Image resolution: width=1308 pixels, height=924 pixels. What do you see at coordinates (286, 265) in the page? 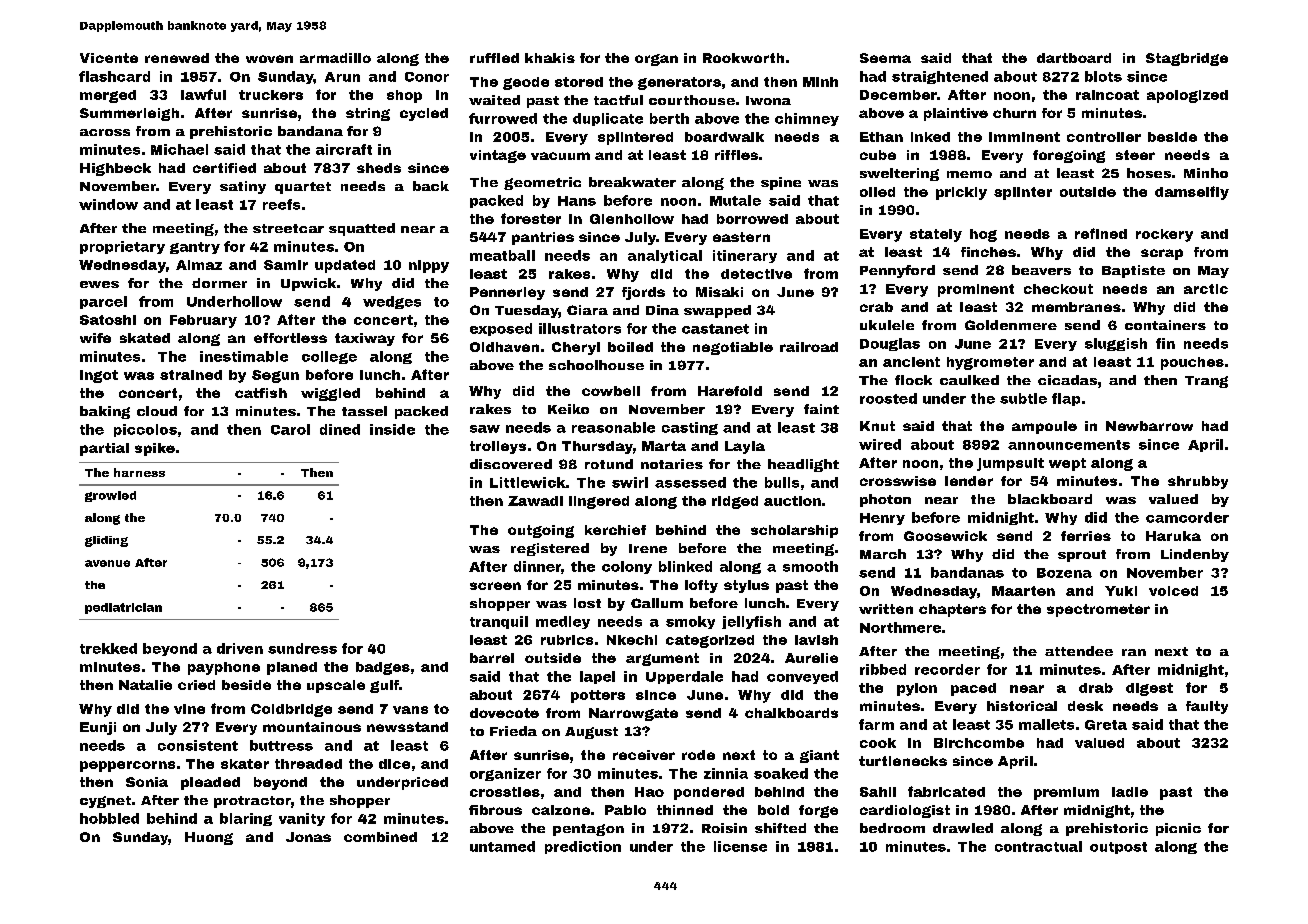
I see `Samir` at bounding box center [286, 265].
